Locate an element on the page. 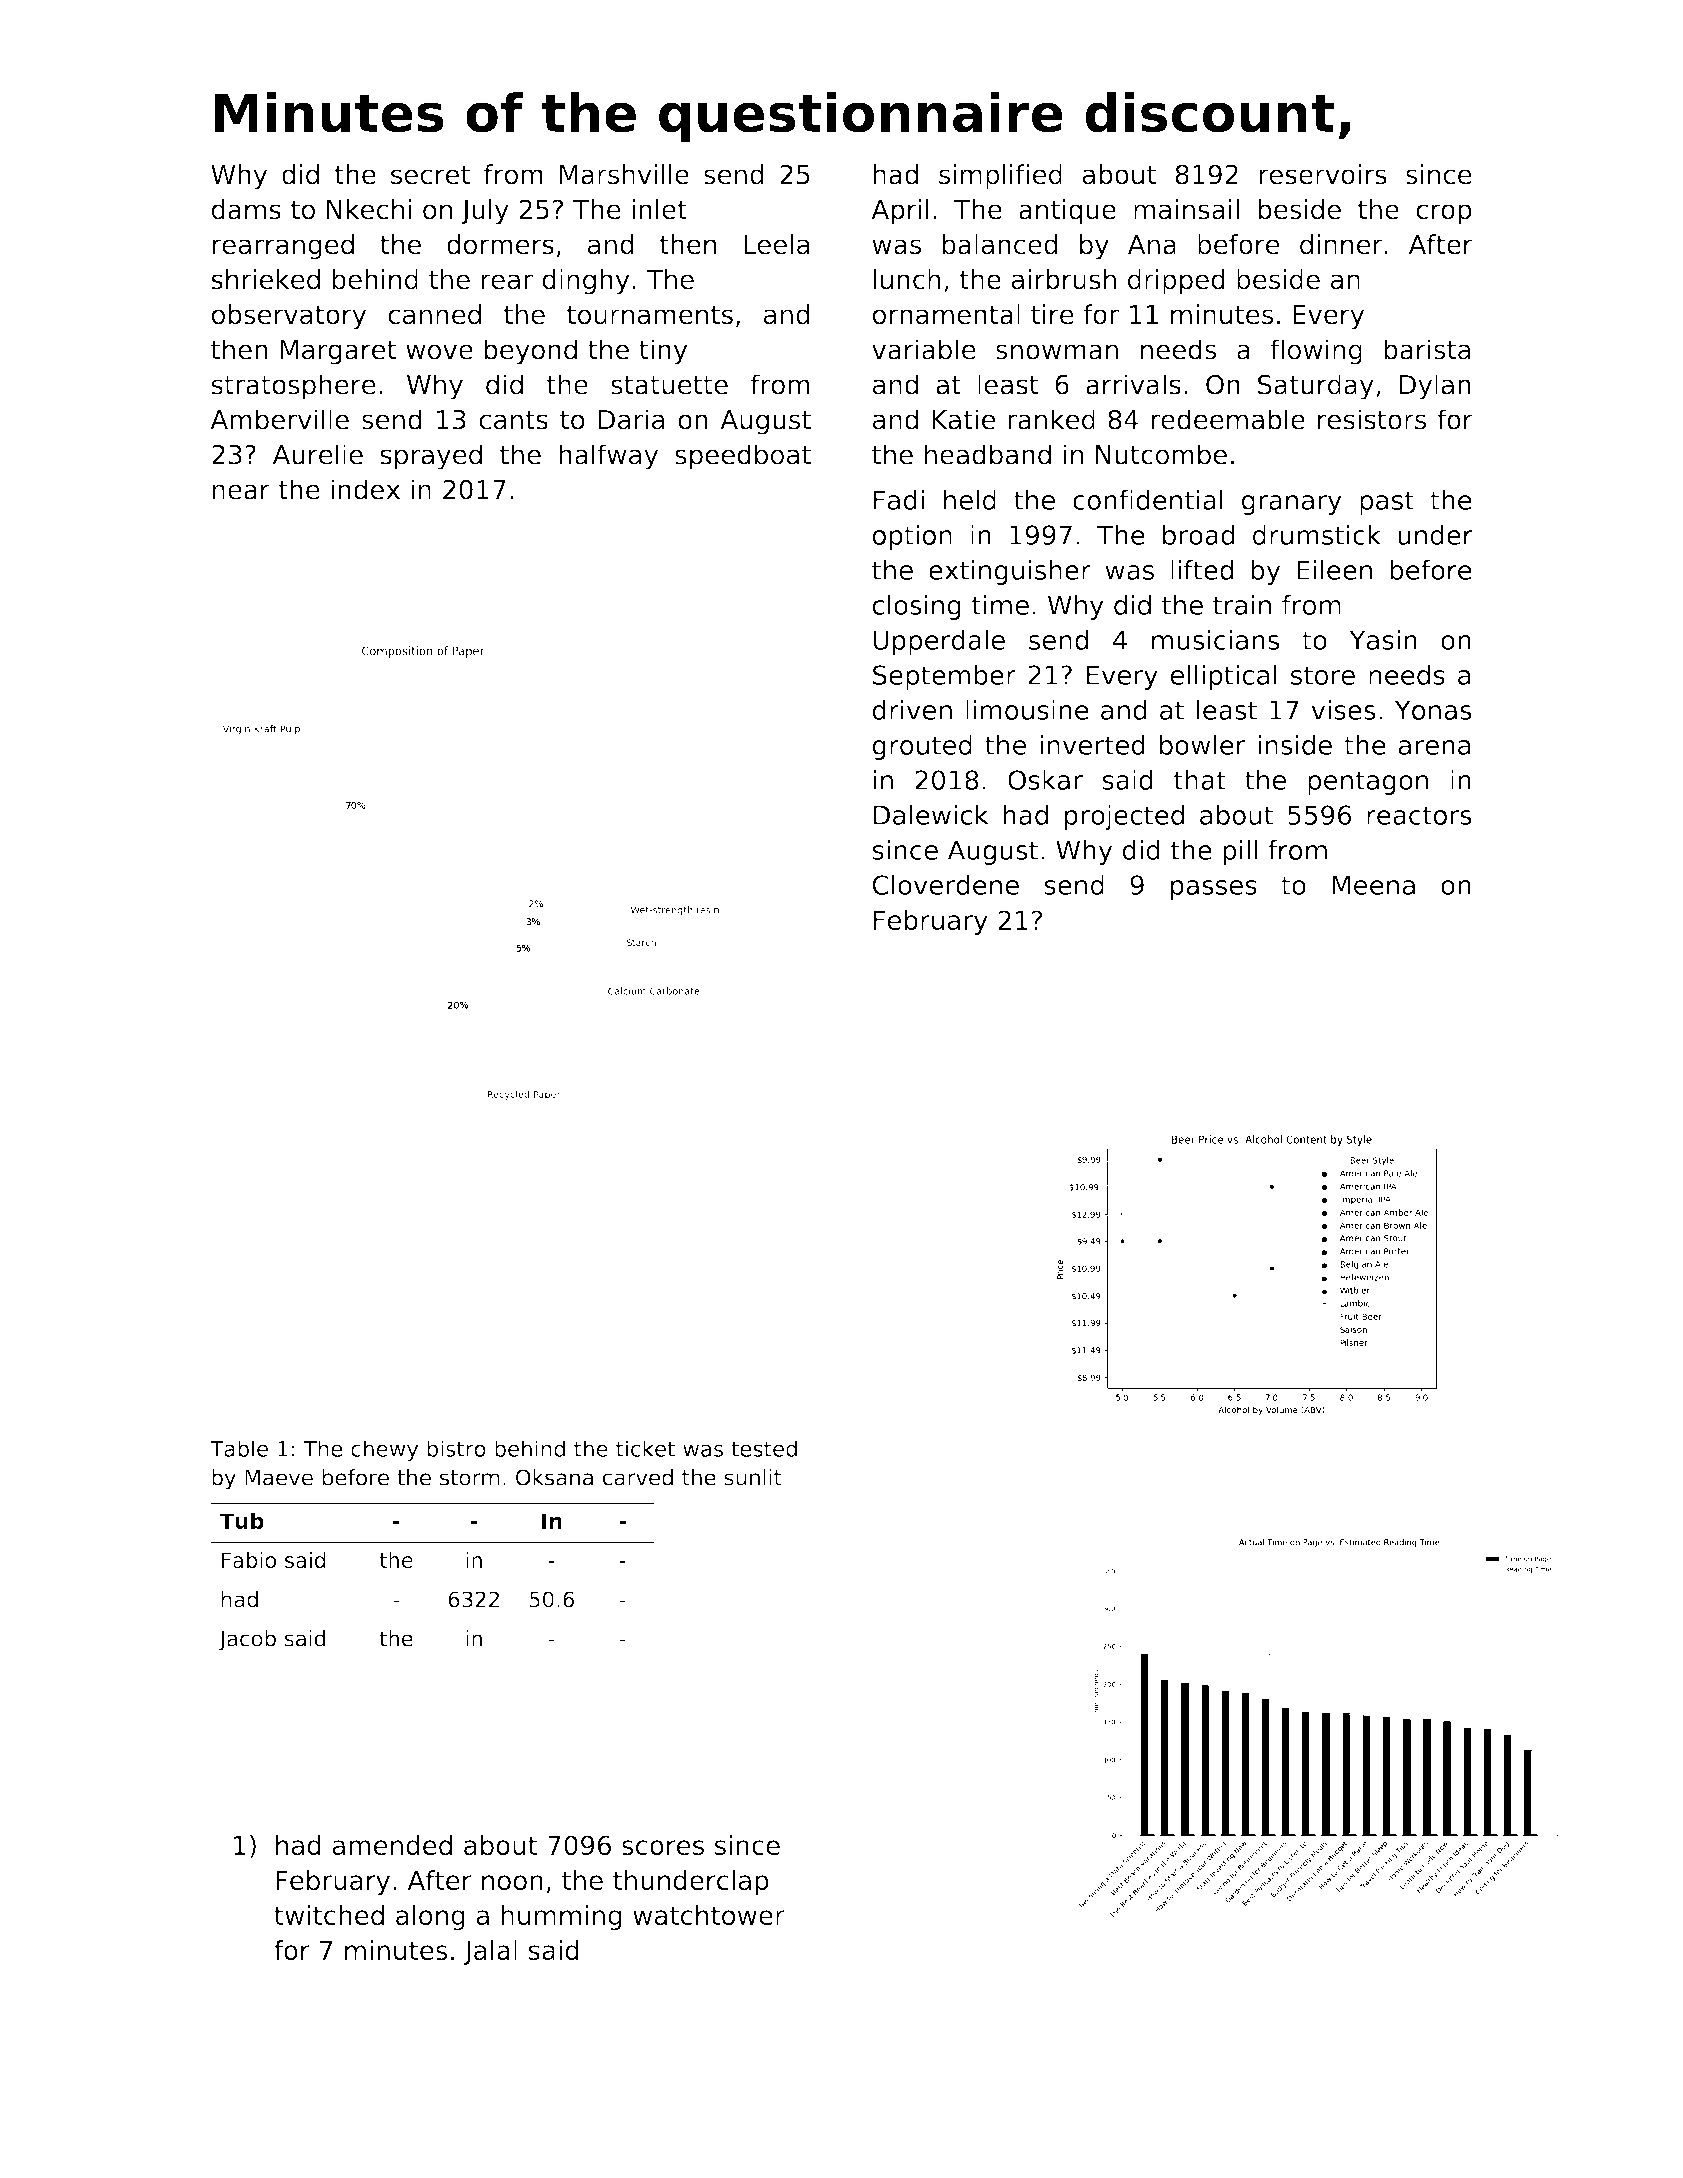 Image resolution: width=1683 pixels, height=2178 pixels. dripped is located at coordinates (1176, 282).
